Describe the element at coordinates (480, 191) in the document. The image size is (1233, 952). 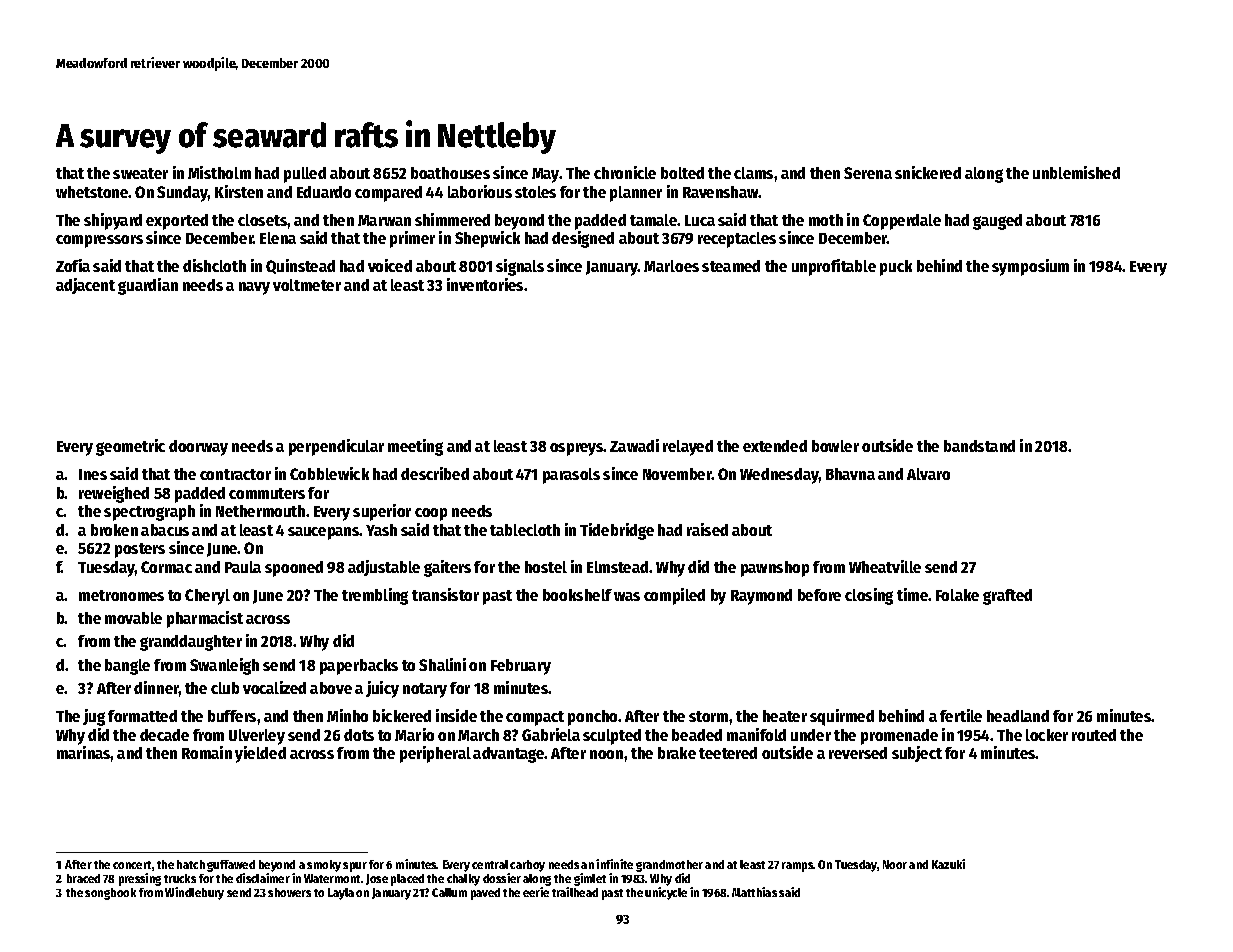
I see `laborious` at that location.
